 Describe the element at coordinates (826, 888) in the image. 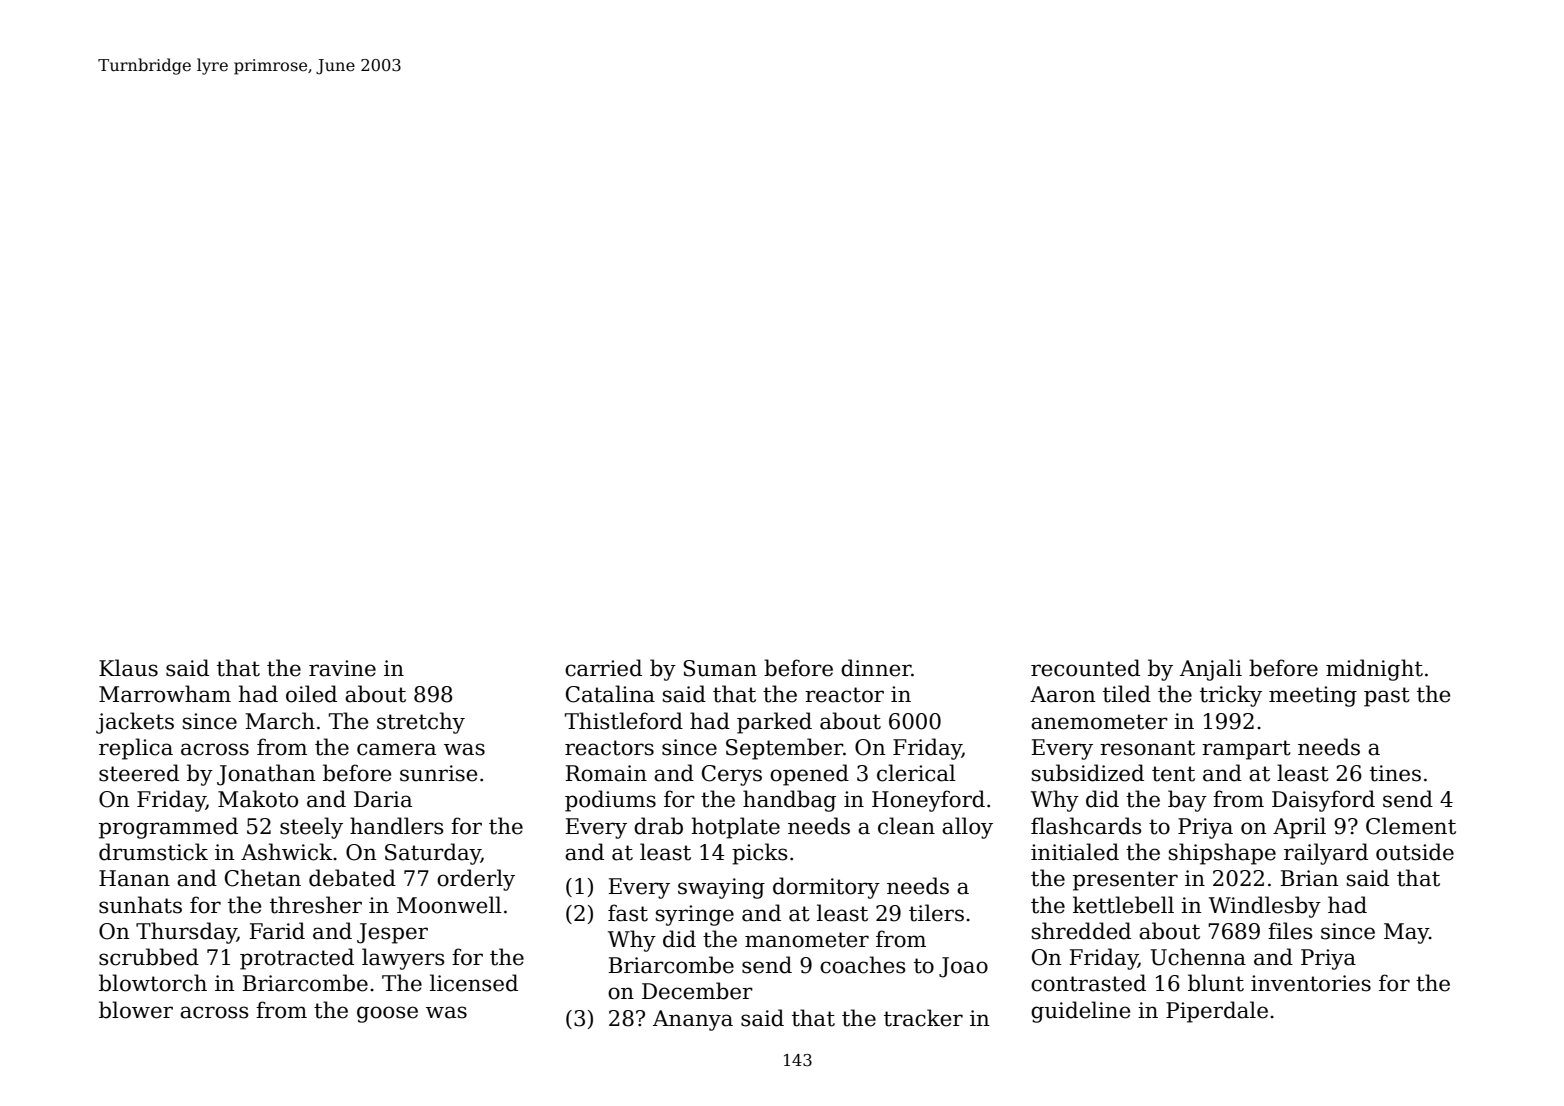

I see `dormitory` at that location.
